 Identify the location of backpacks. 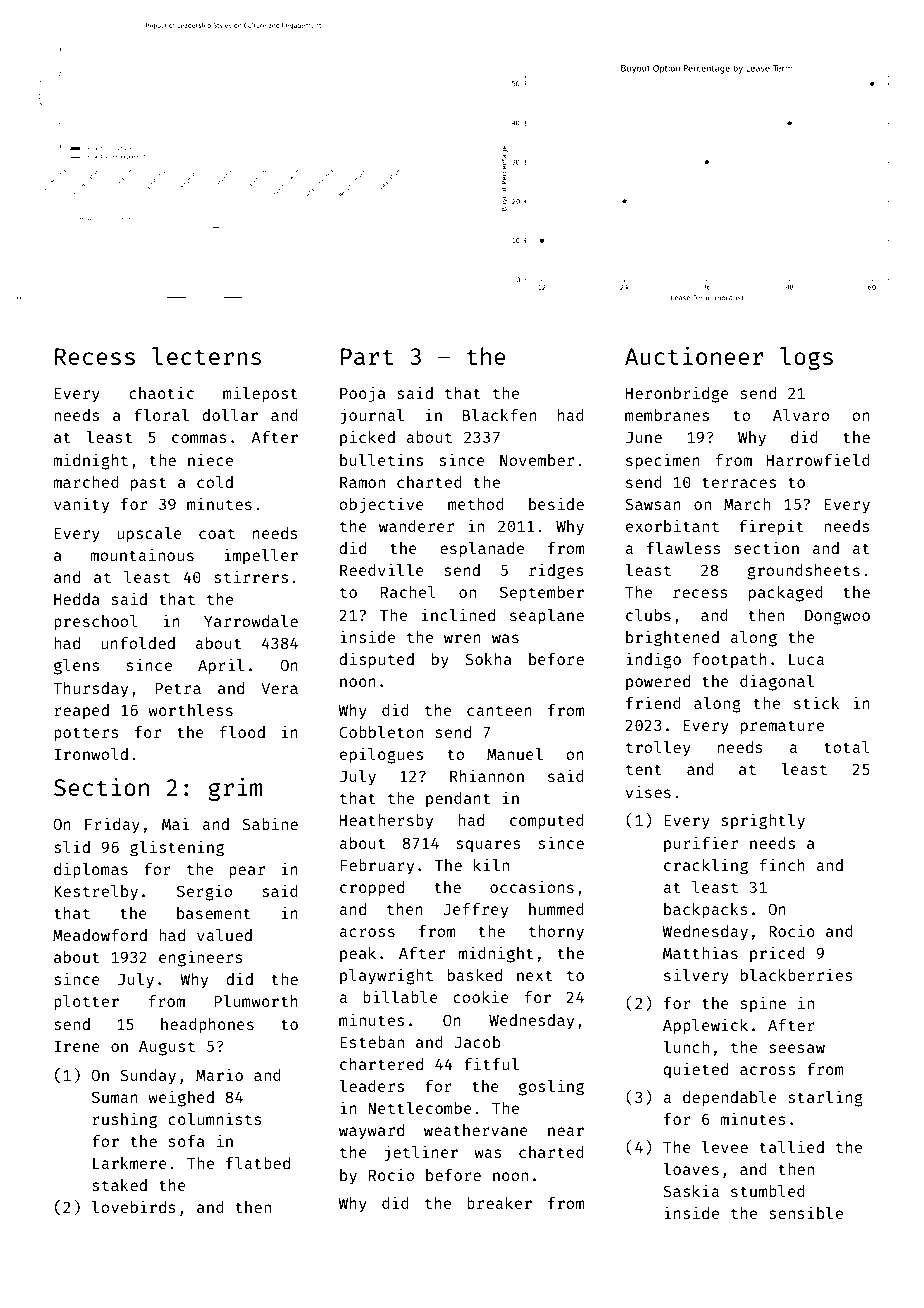
(706, 911).
